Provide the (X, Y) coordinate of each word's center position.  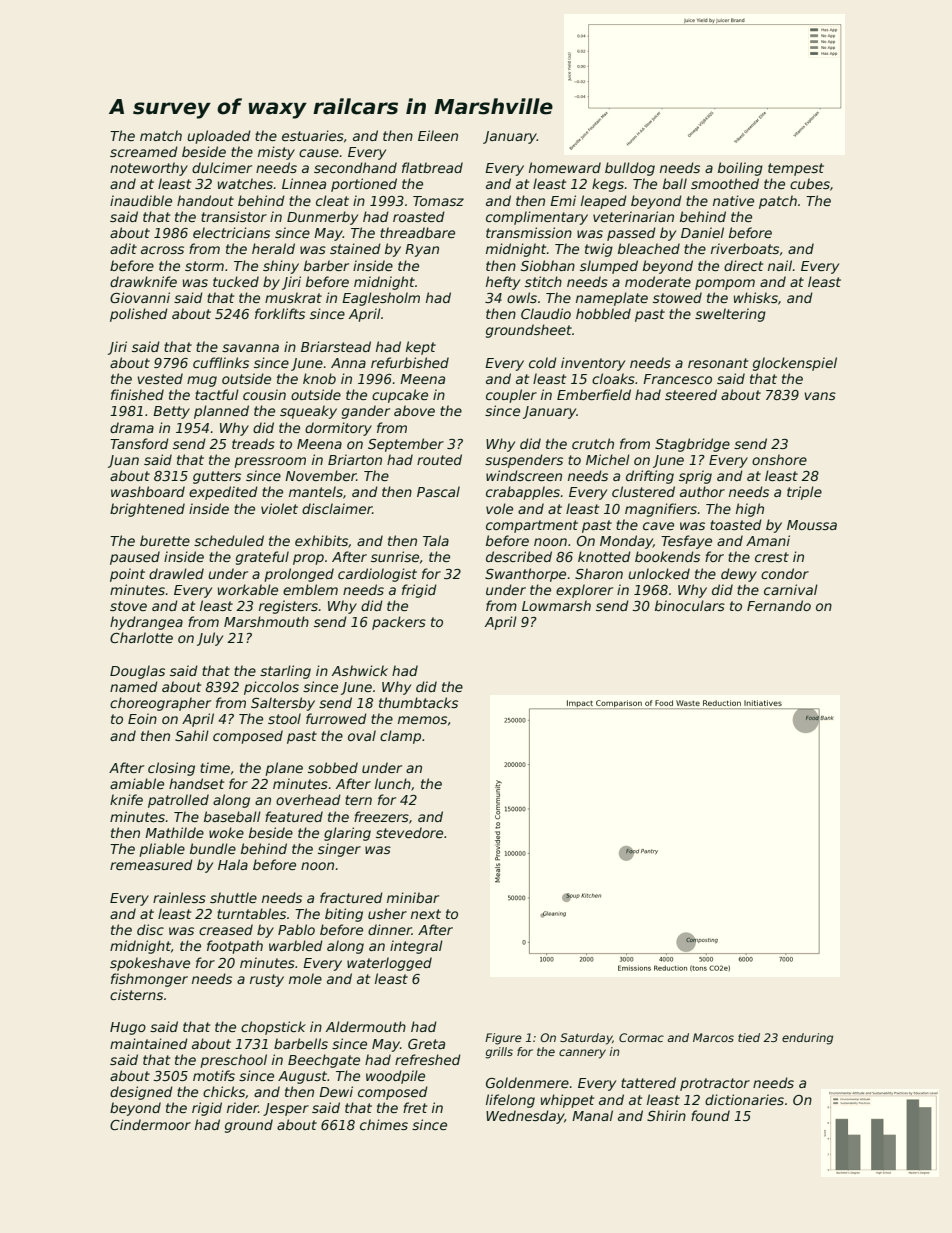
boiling (740, 169)
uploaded (219, 137)
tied (749, 1037)
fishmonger (149, 980)
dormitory (338, 429)
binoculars (690, 605)
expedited (223, 493)
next (426, 914)
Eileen (438, 135)
